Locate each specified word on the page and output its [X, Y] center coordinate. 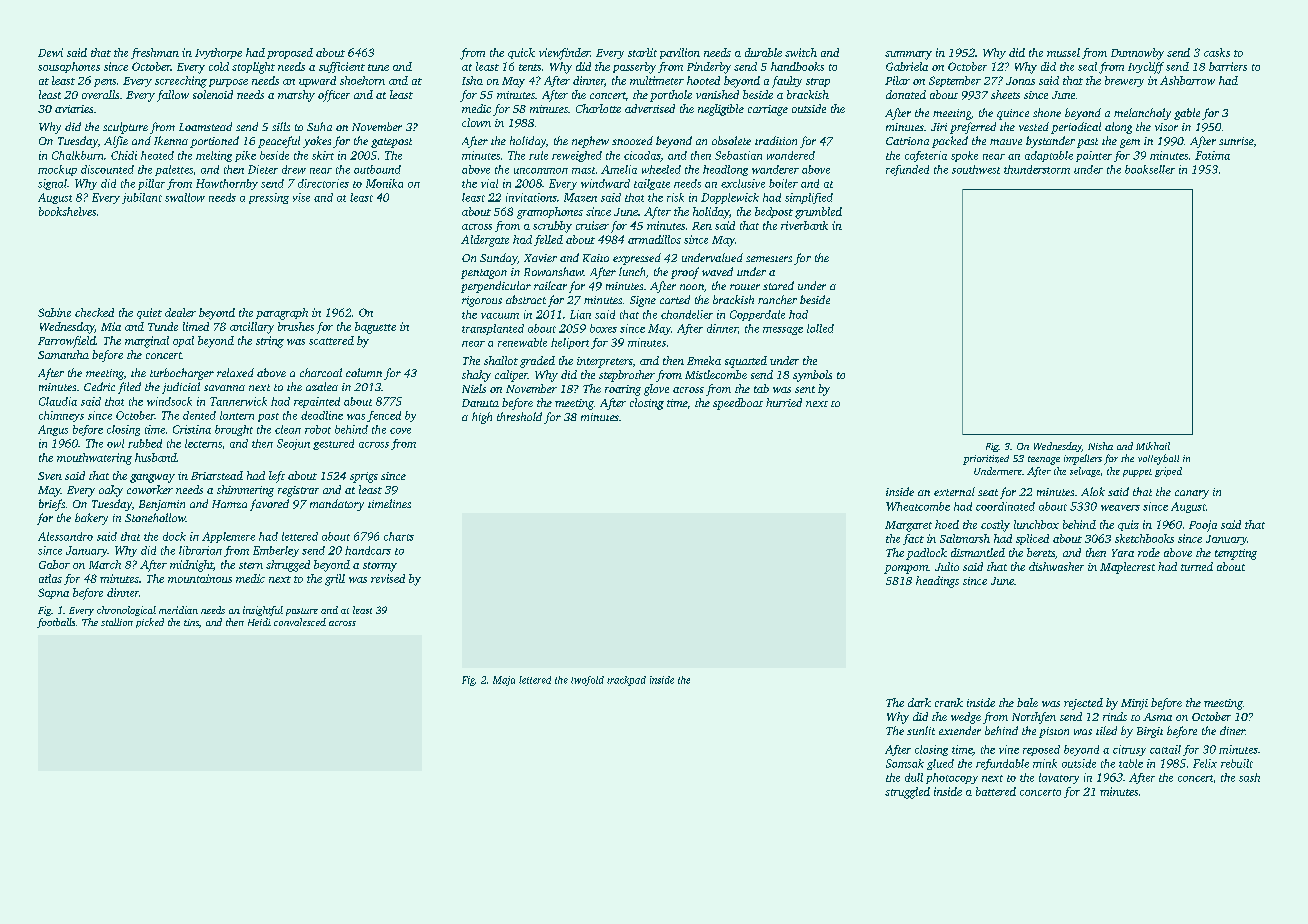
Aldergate [485, 241]
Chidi [124, 155]
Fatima [1212, 155]
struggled [907, 793]
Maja [504, 681]
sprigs [364, 477]
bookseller [1150, 169]
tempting [1236, 554]
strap [818, 82]
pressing [269, 198]
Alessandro [65, 536]
